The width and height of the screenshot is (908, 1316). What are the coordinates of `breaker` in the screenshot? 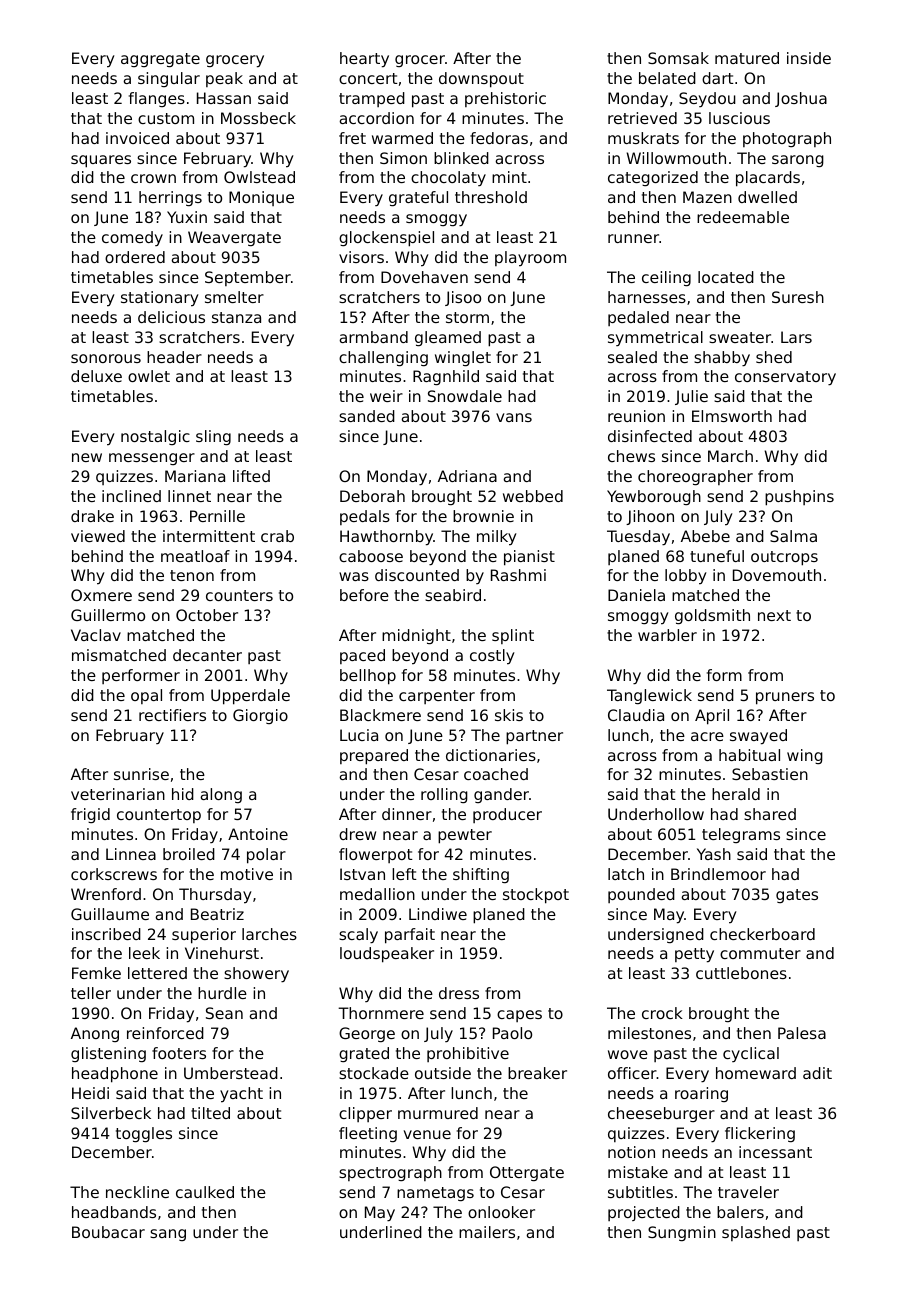 It's located at (537, 1073).
